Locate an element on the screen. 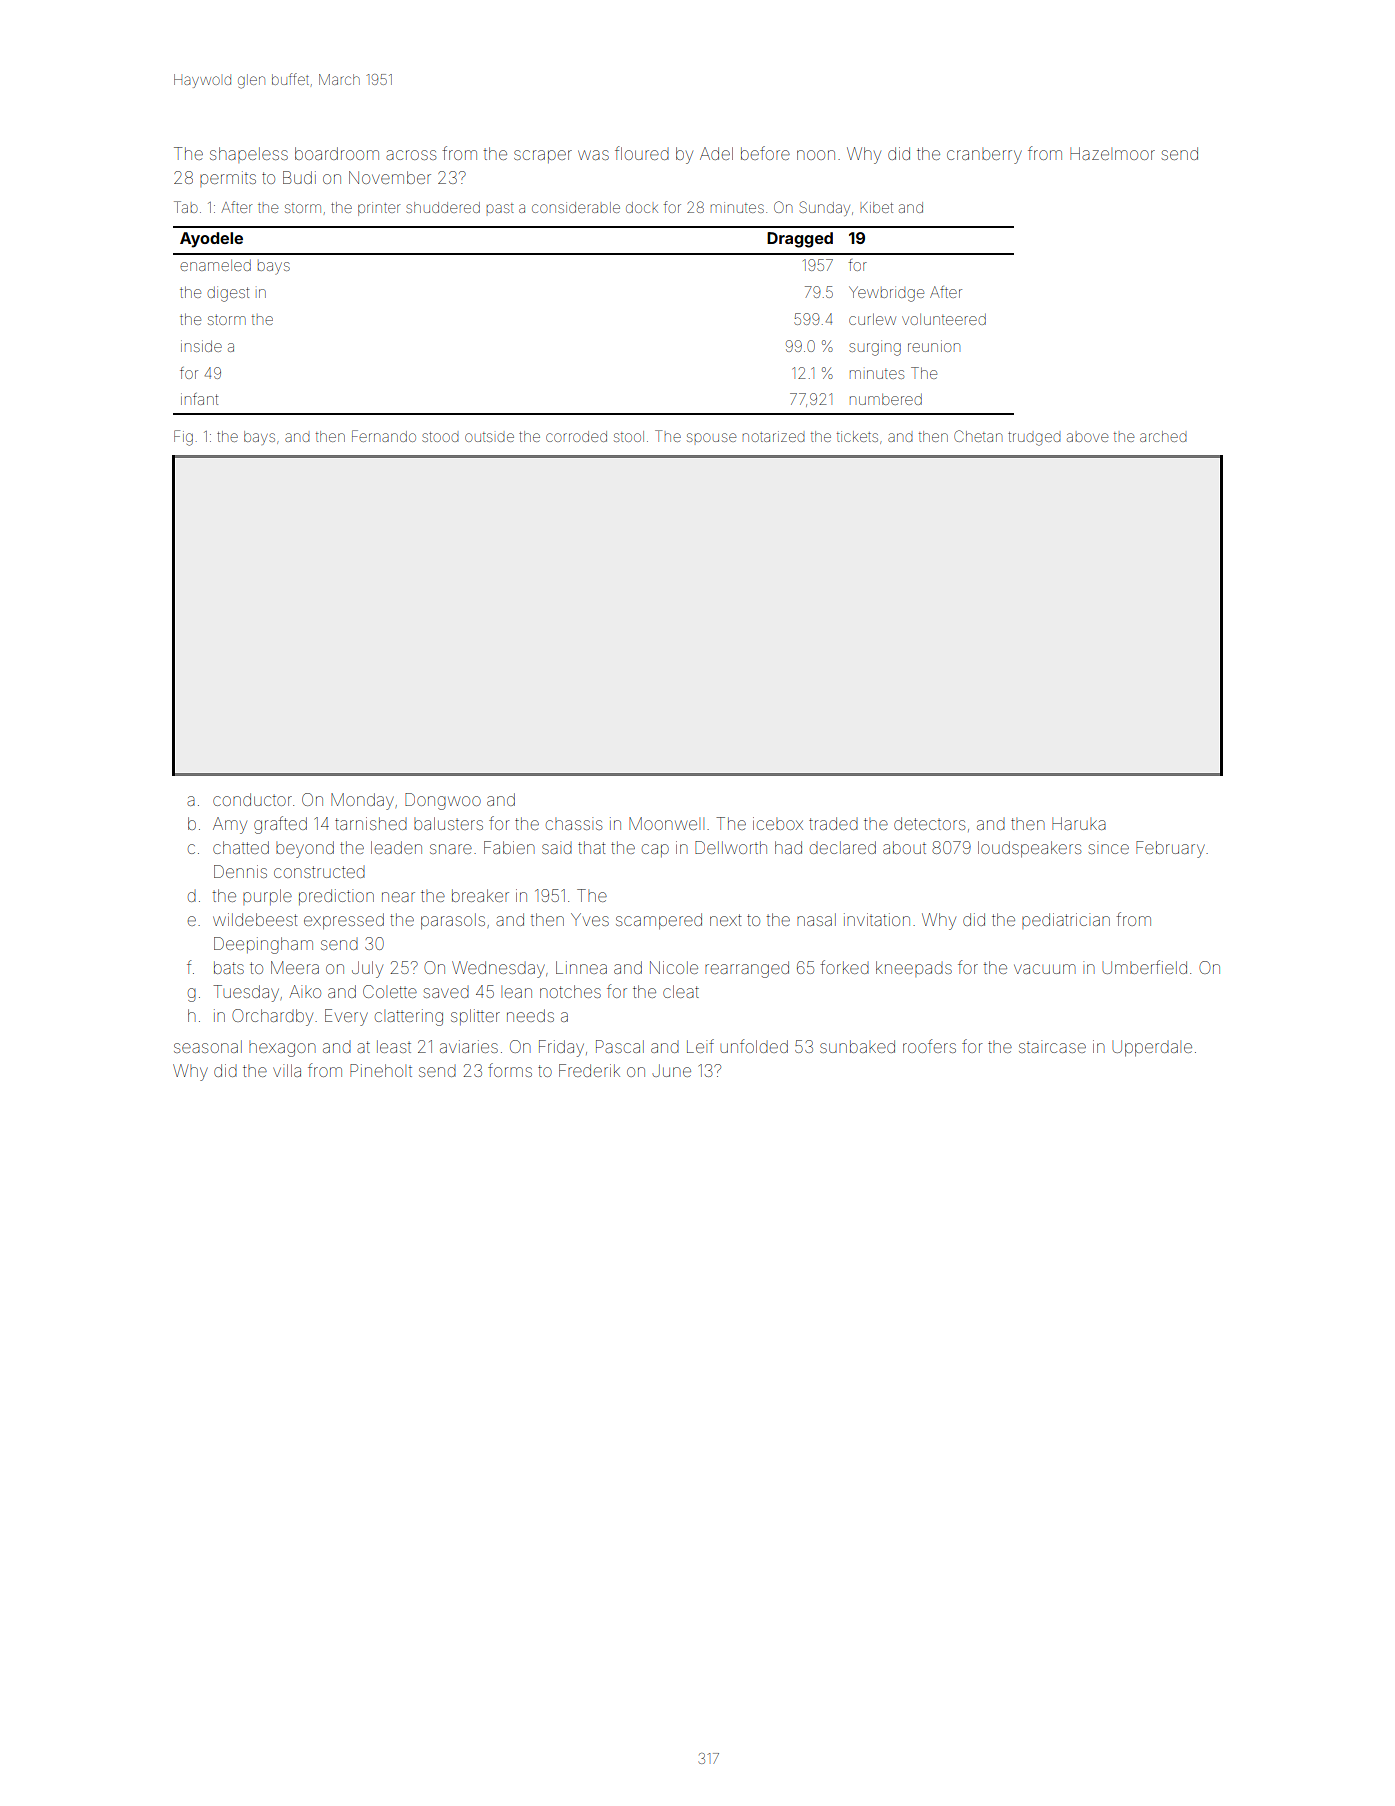  arched is located at coordinates (1163, 436).
